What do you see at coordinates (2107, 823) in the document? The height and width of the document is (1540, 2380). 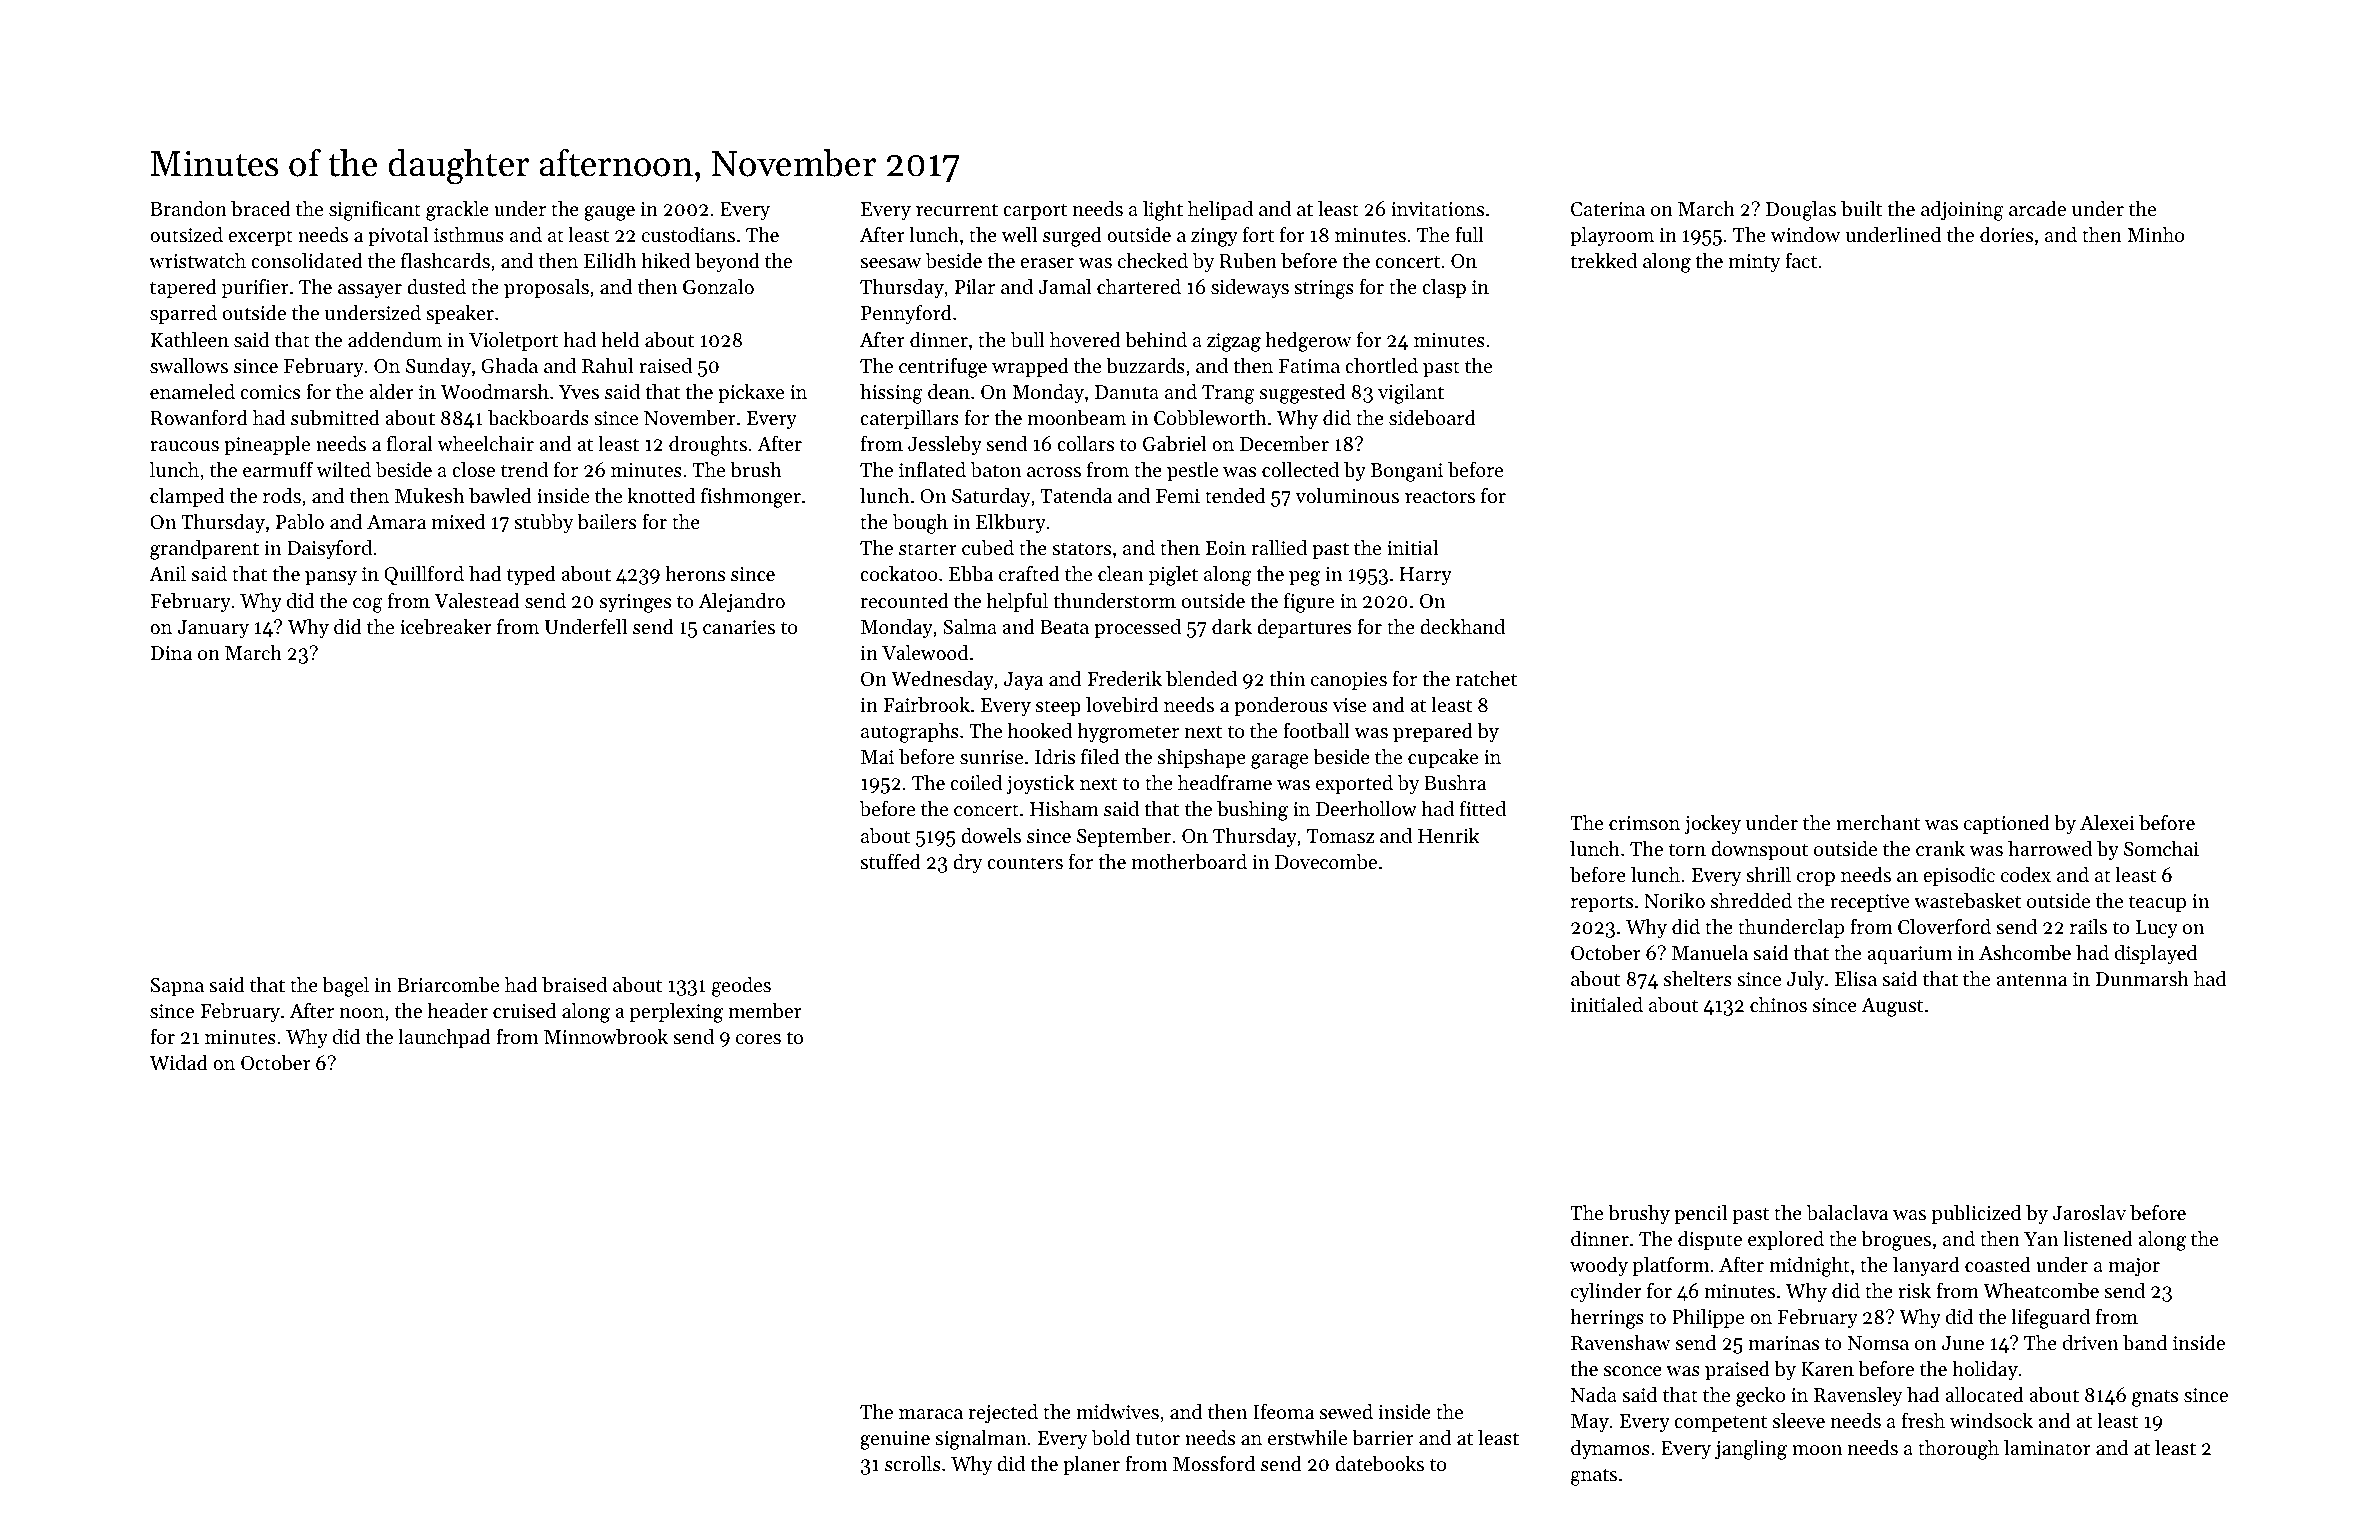 I see `Alexei` at bounding box center [2107, 823].
